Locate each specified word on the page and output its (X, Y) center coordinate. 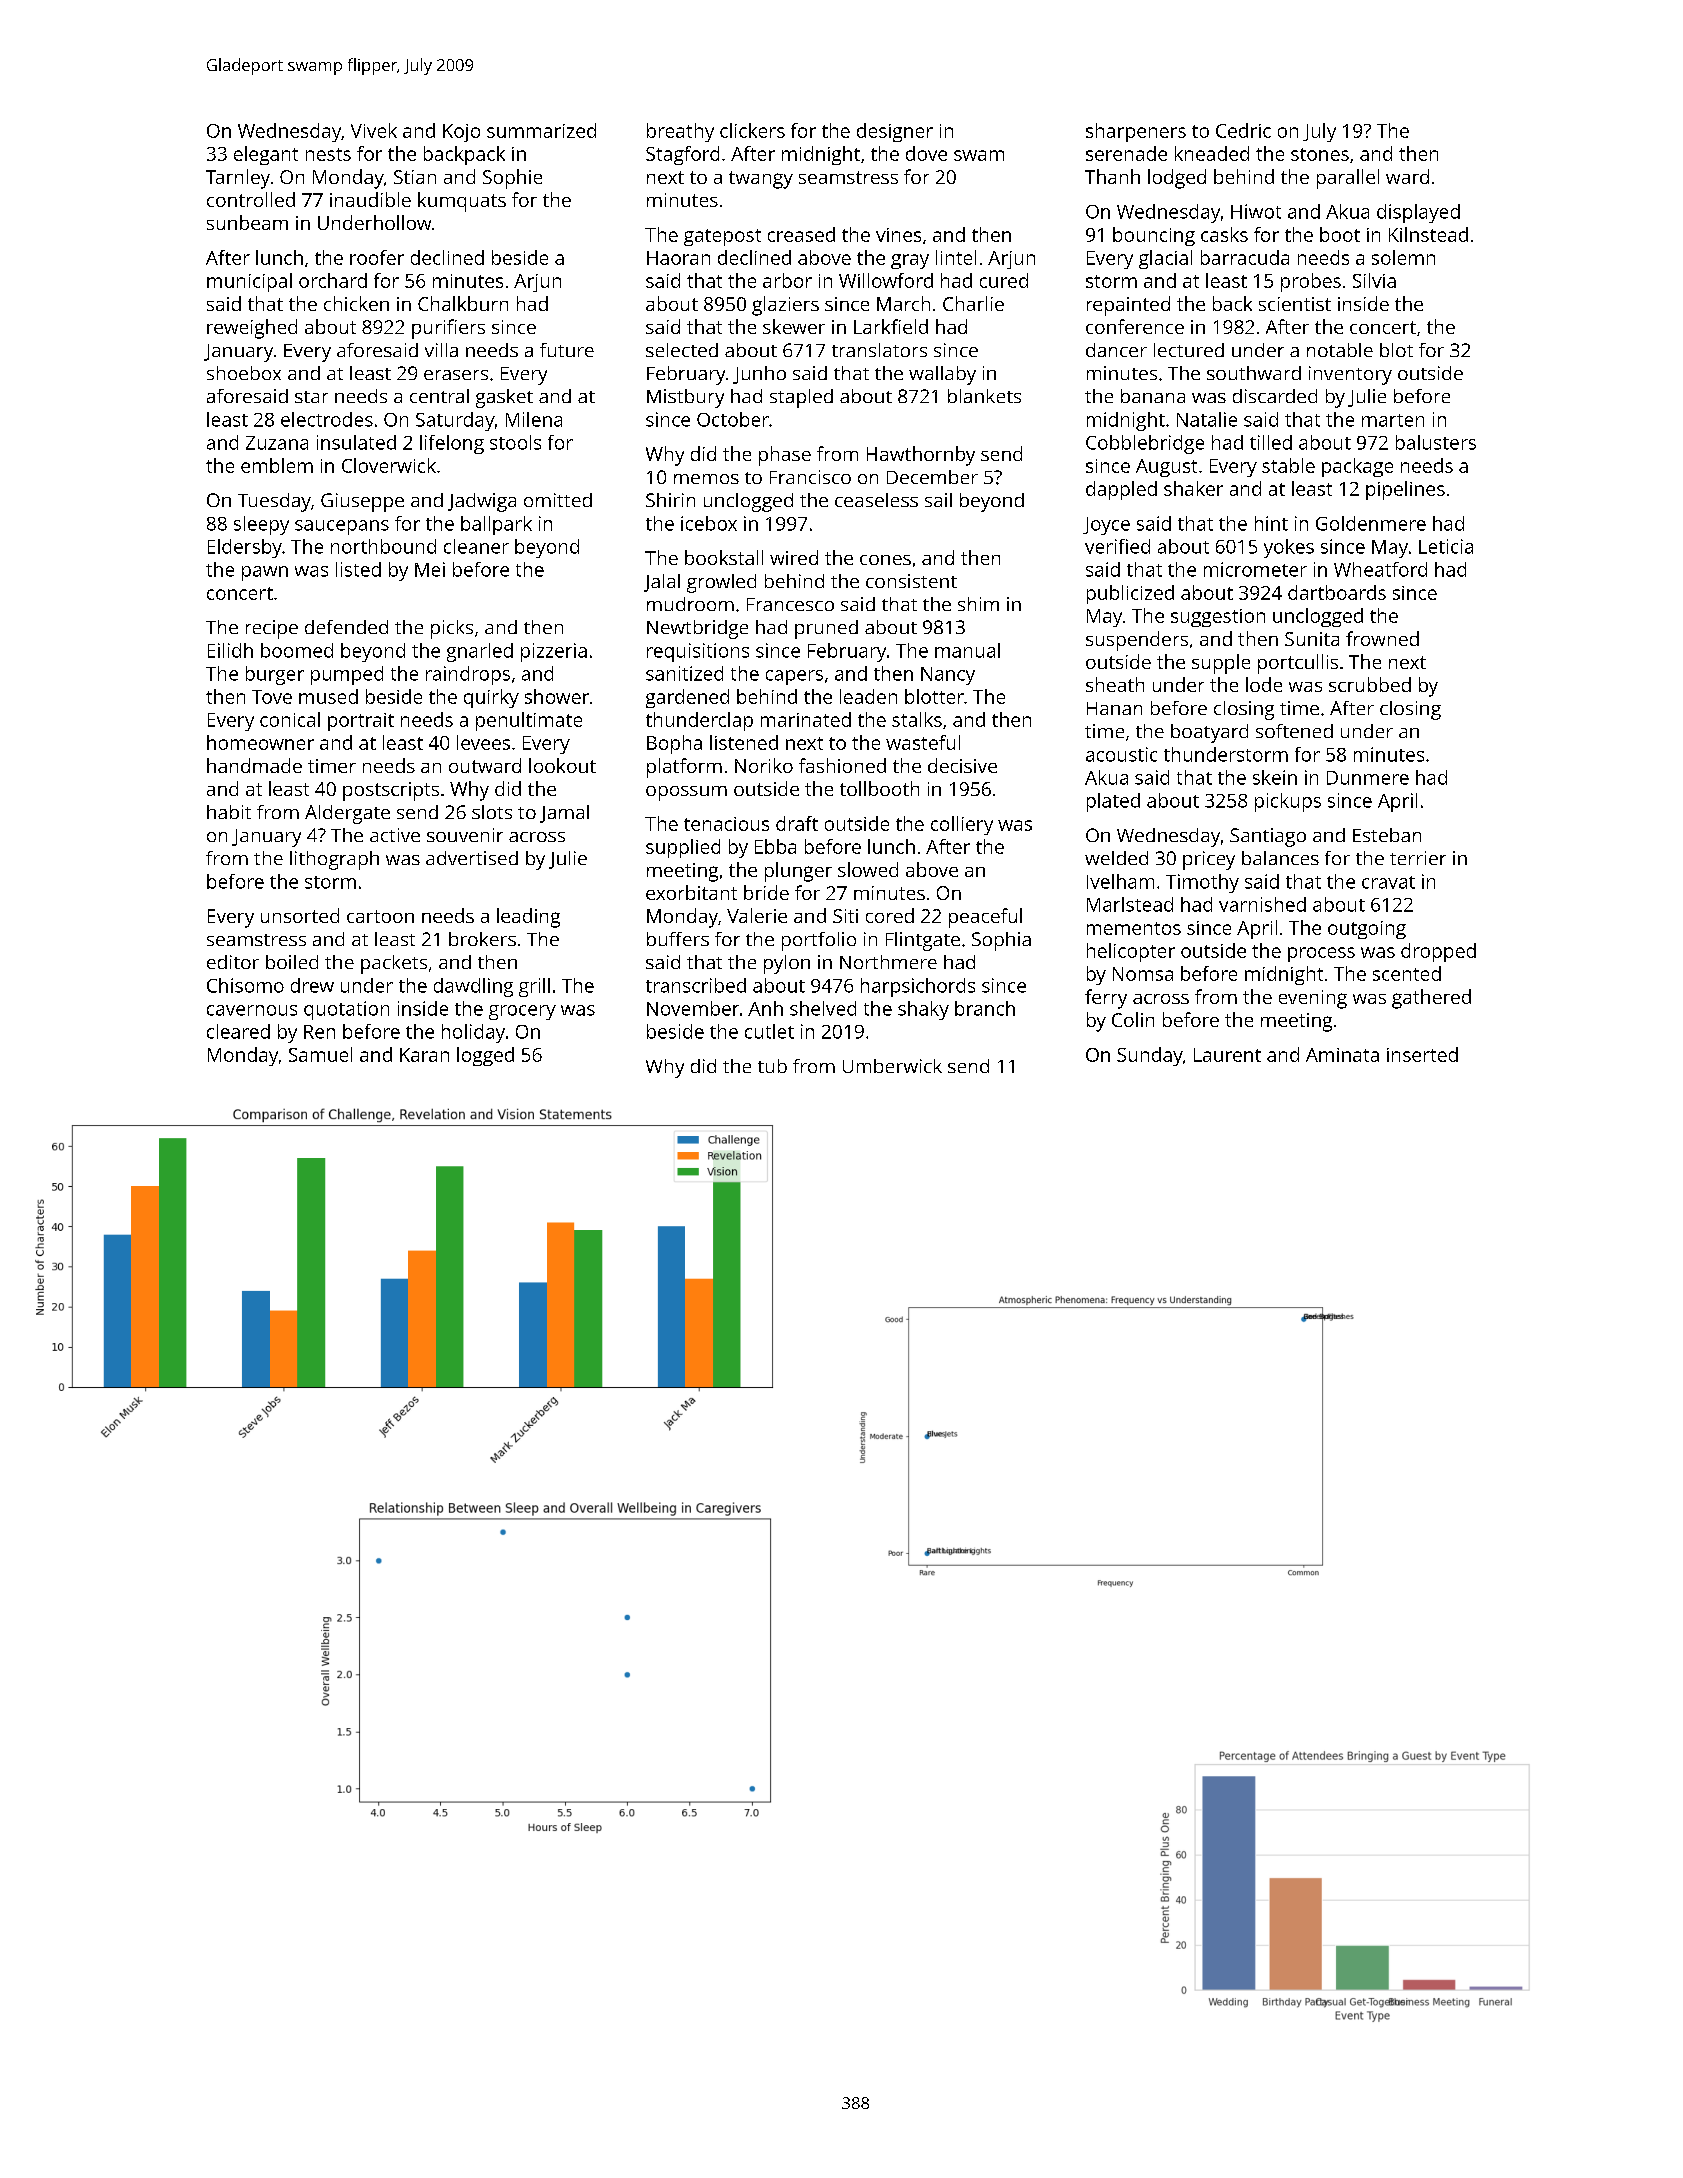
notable (1340, 350)
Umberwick (892, 1066)
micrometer (1255, 569)
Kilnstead (1428, 234)
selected (682, 350)
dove (926, 153)
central (439, 396)
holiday (473, 1033)
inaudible (370, 199)
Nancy (948, 676)
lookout (562, 765)
